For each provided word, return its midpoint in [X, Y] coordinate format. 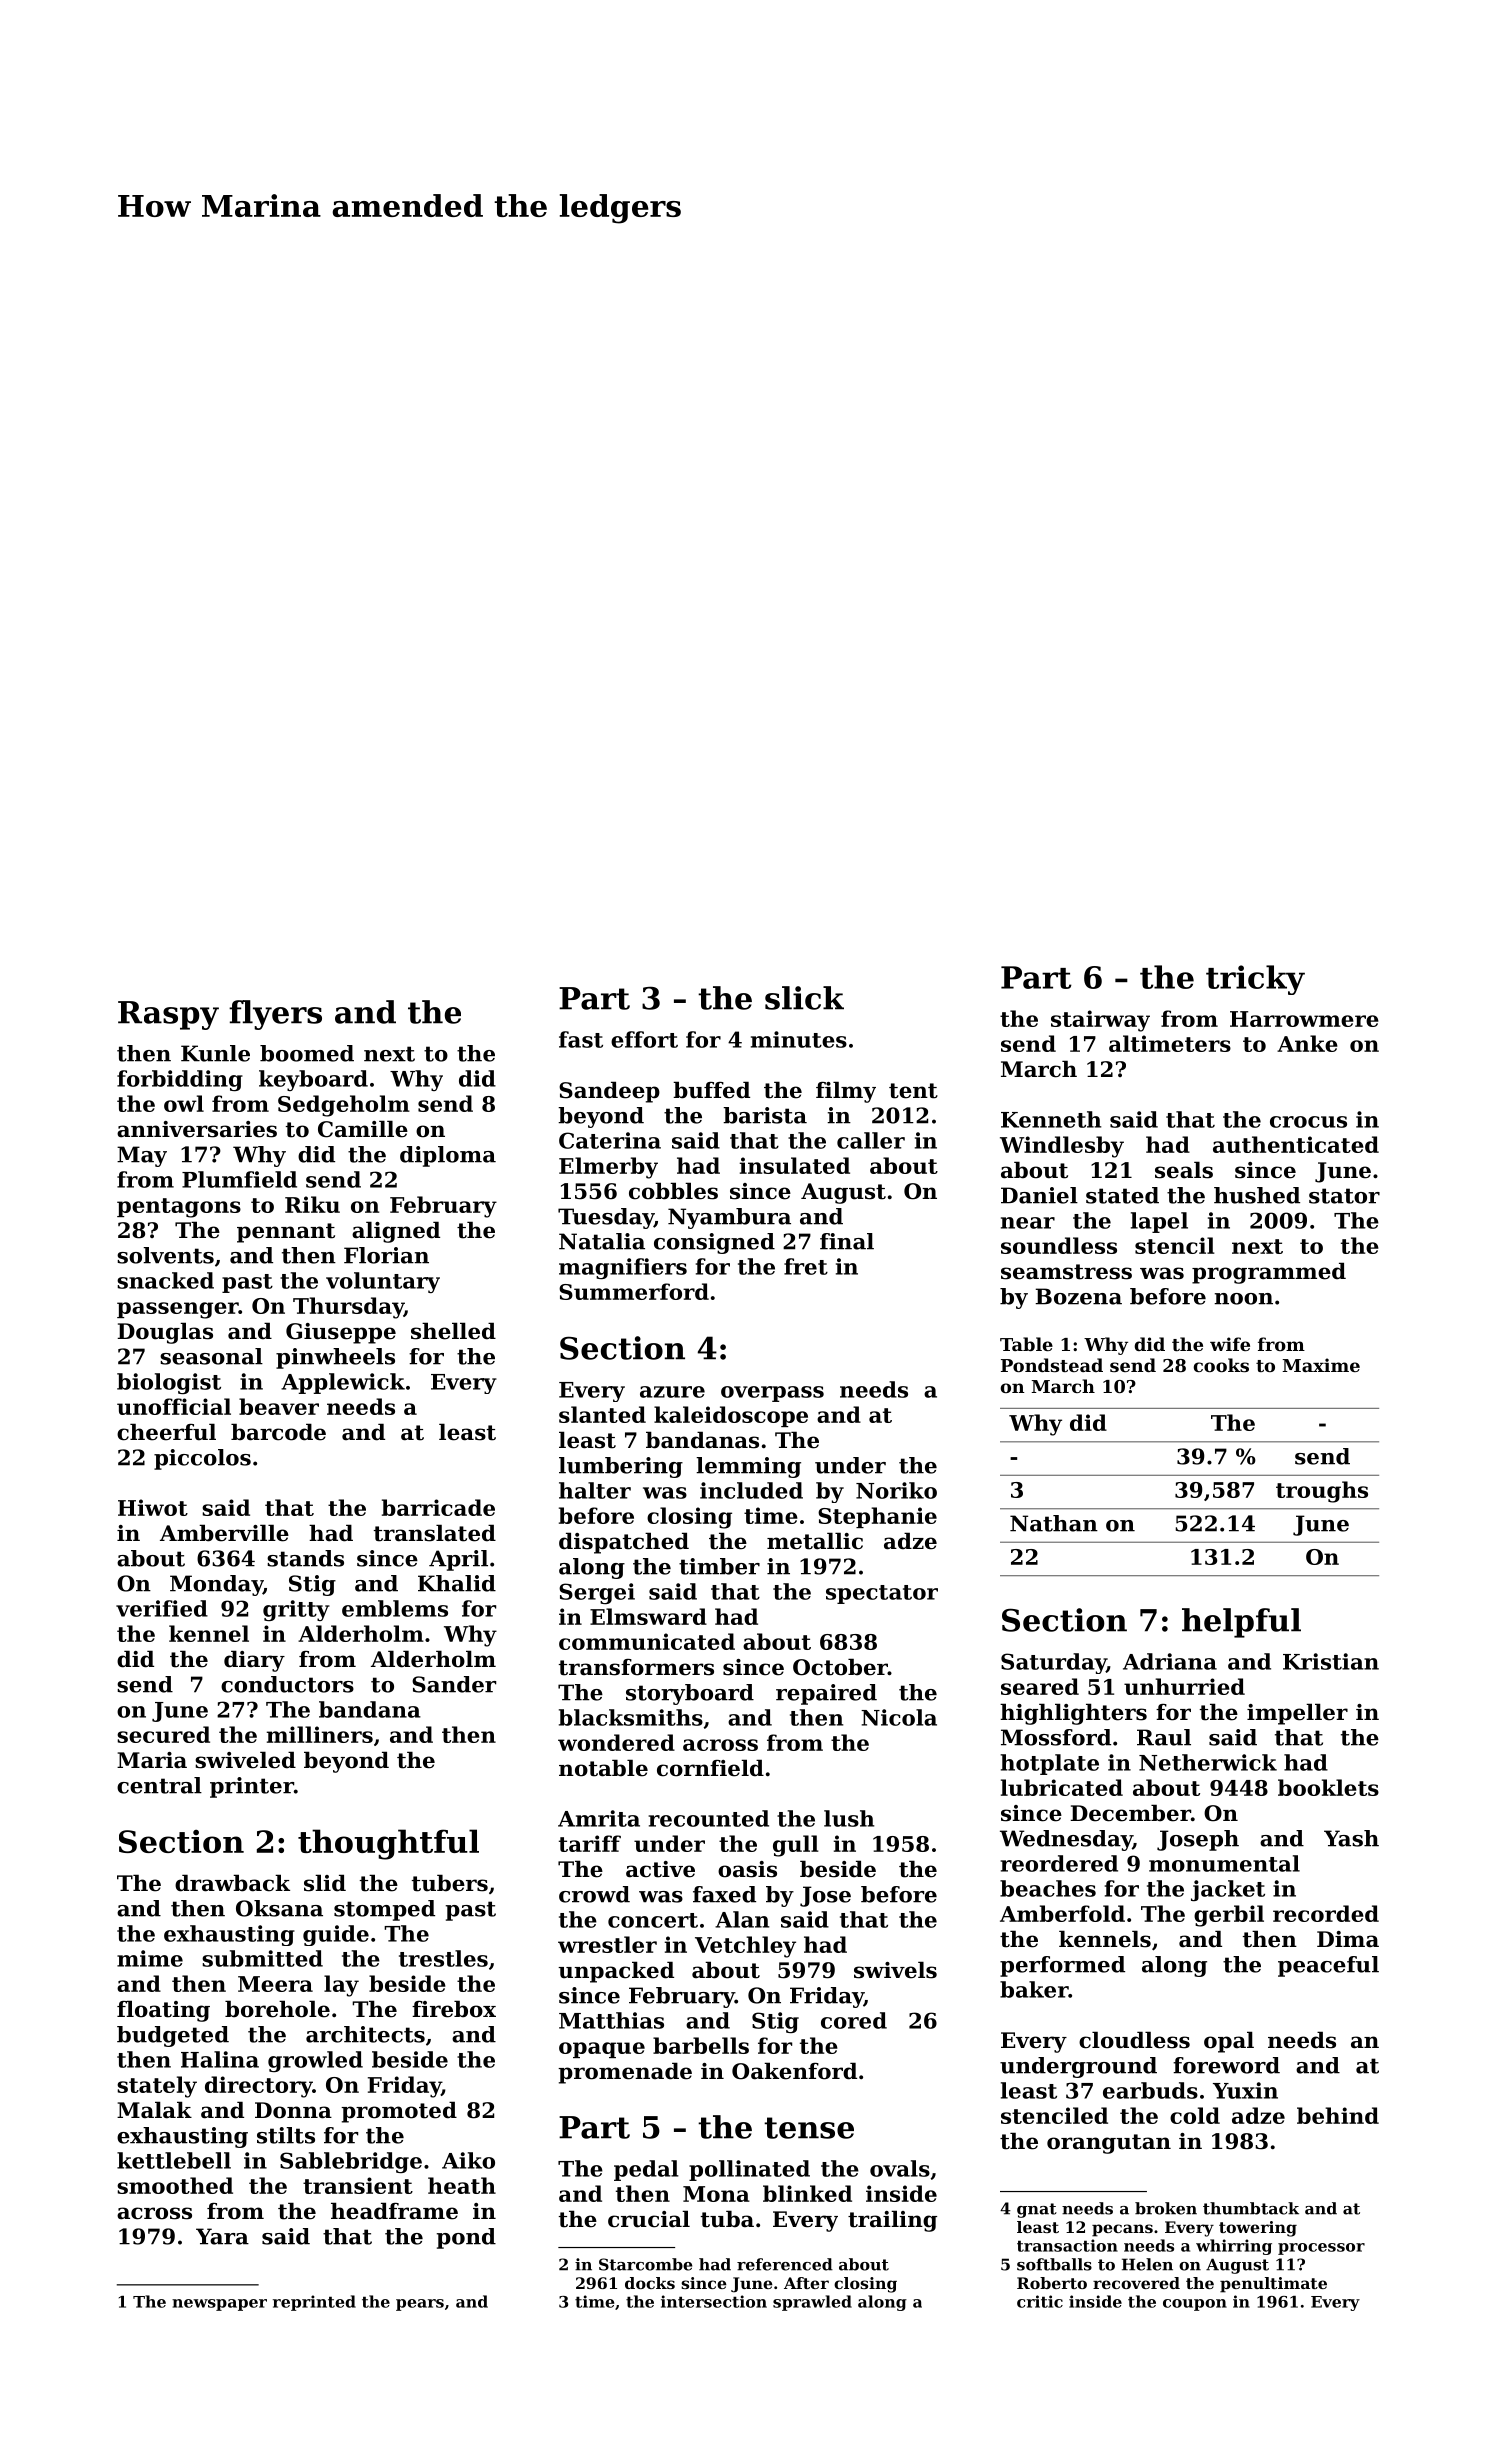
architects [365, 2034]
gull [796, 1846]
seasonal [211, 1356]
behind [1338, 2115]
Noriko [896, 1490]
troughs [1322, 1492]
